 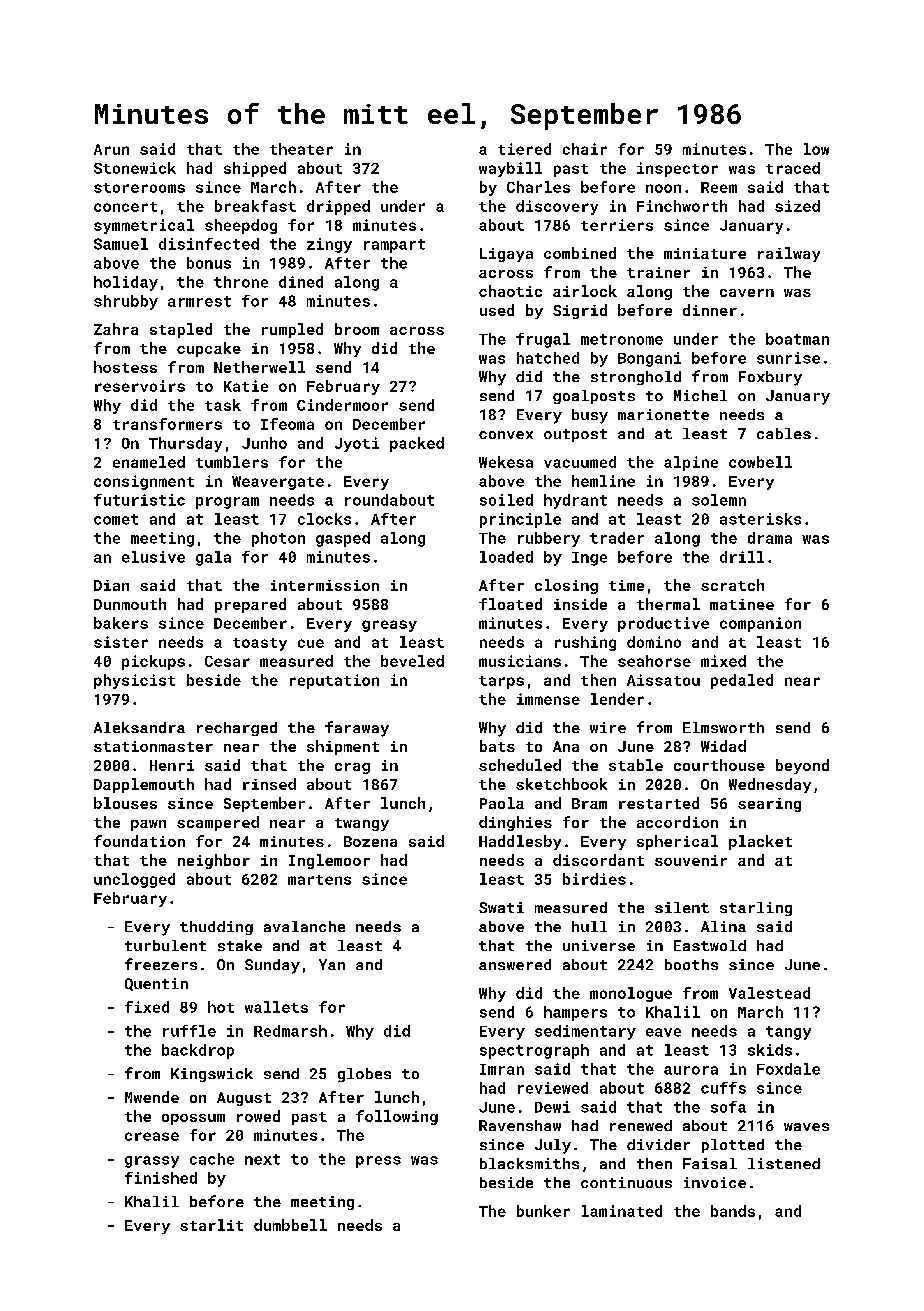 What do you see at coordinates (705, 253) in the page?
I see `miniature` at bounding box center [705, 253].
